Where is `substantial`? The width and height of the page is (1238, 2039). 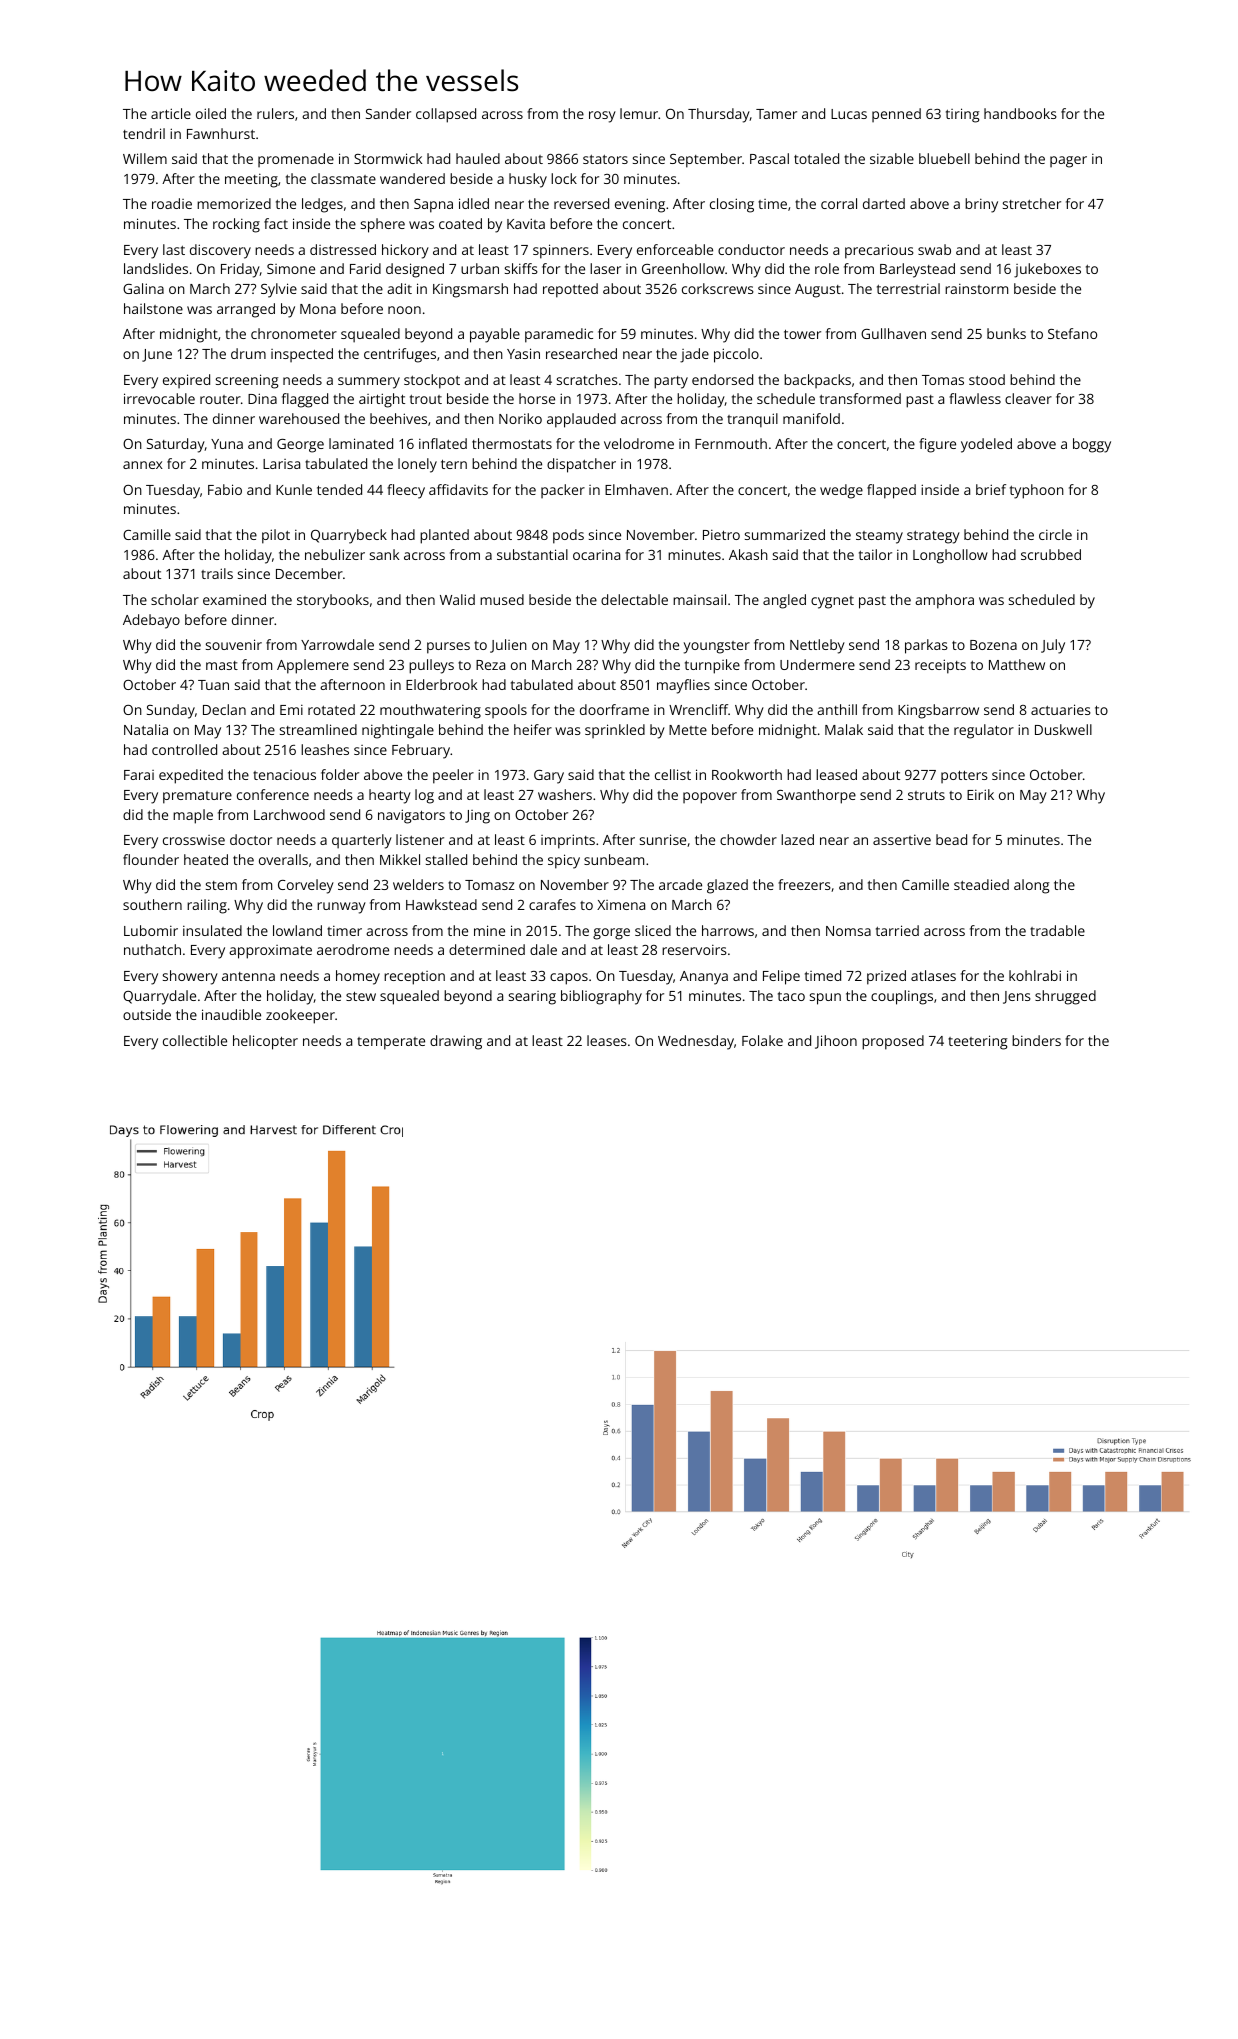 substantial is located at coordinates (532, 554).
